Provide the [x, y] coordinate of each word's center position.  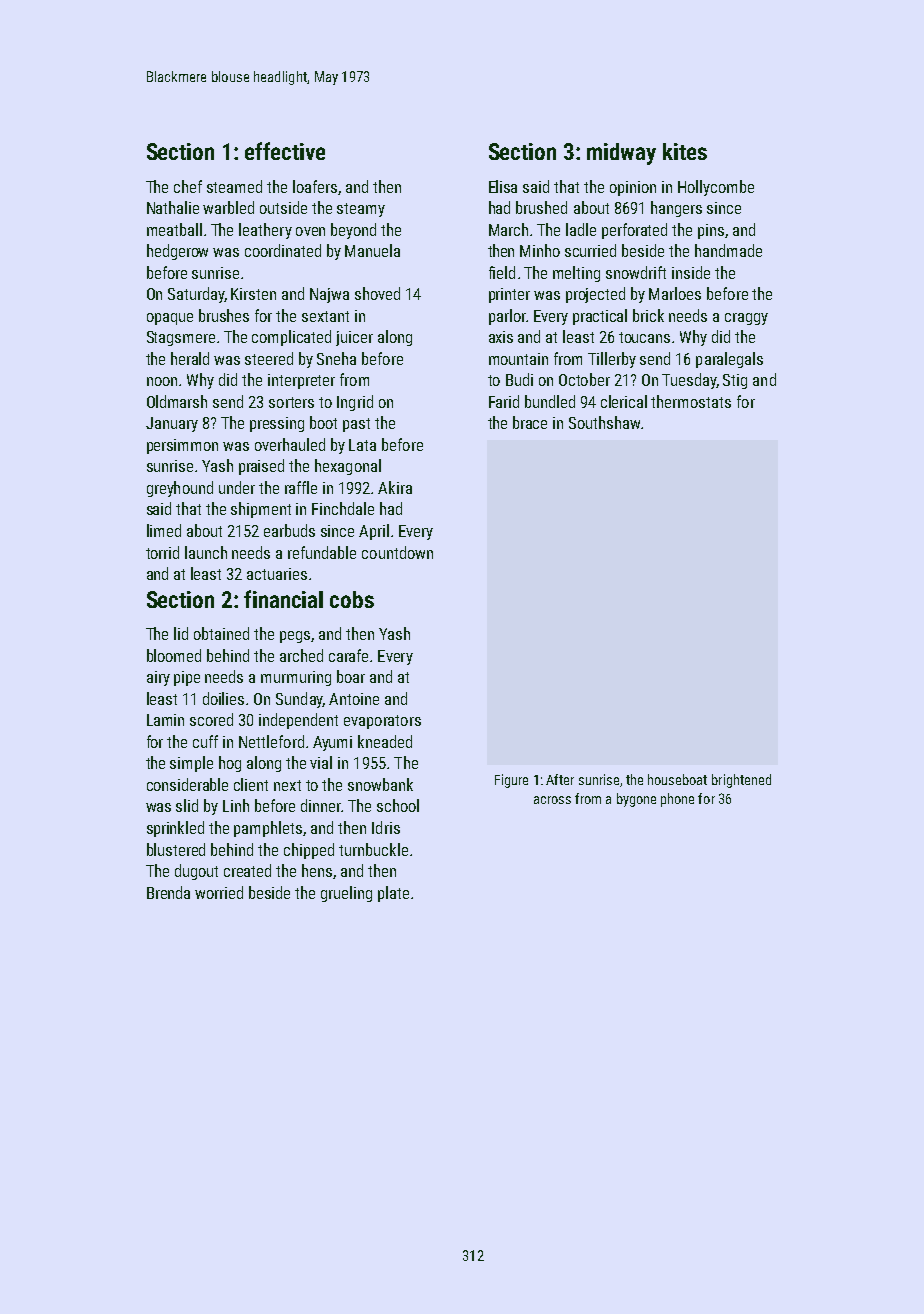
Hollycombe [716, 188]
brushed [541, 207]
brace [530, 422]
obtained [221, 633]
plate [393, 894]
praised [261, 467]
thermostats [691, 401]
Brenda [168, 892]
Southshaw [604, 422]
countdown [397, 552]
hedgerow [177, 252]
